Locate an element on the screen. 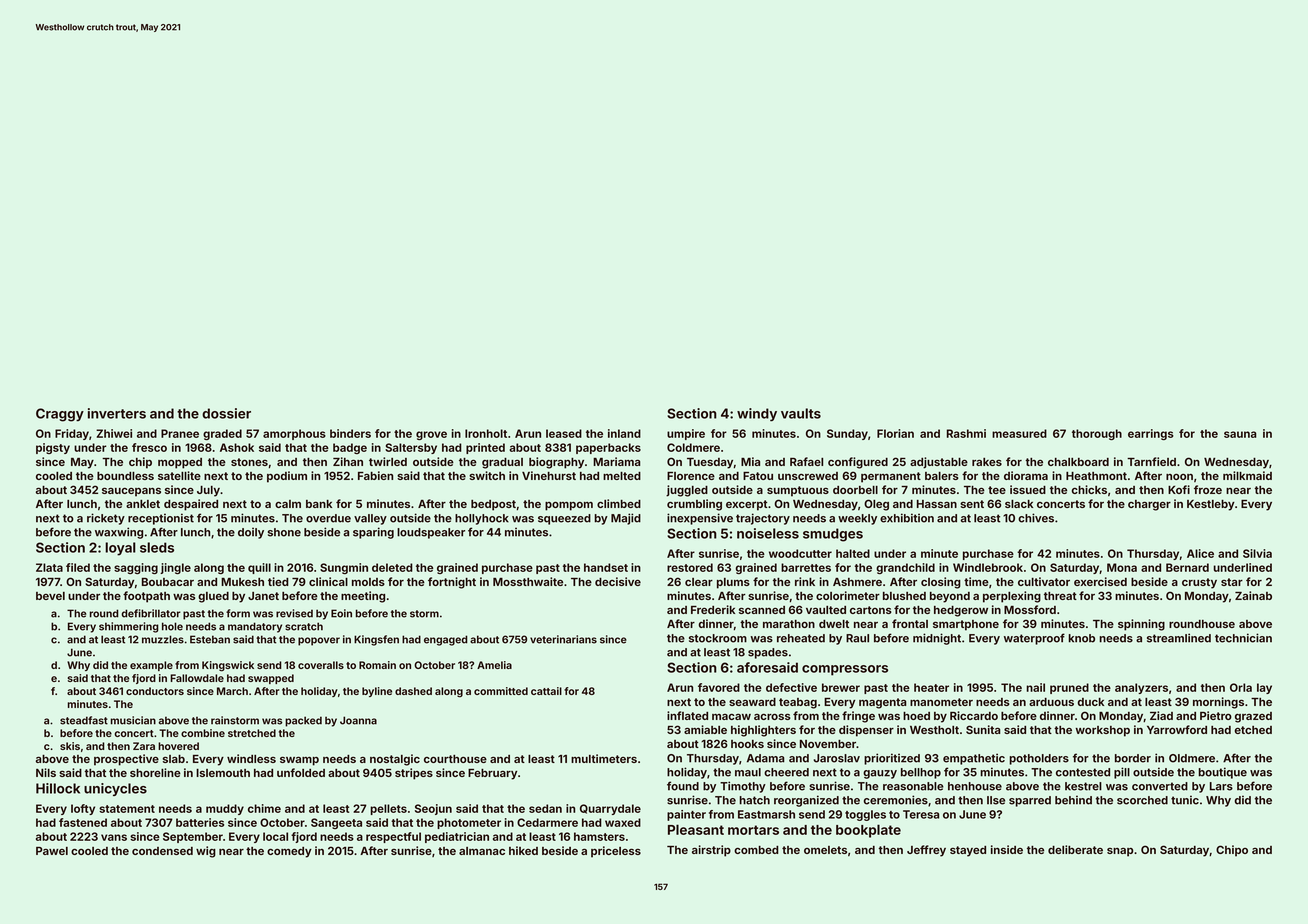 The height and width of the screenshot is (924, 1308). Ironholt is located at coordinates (486, 433).
